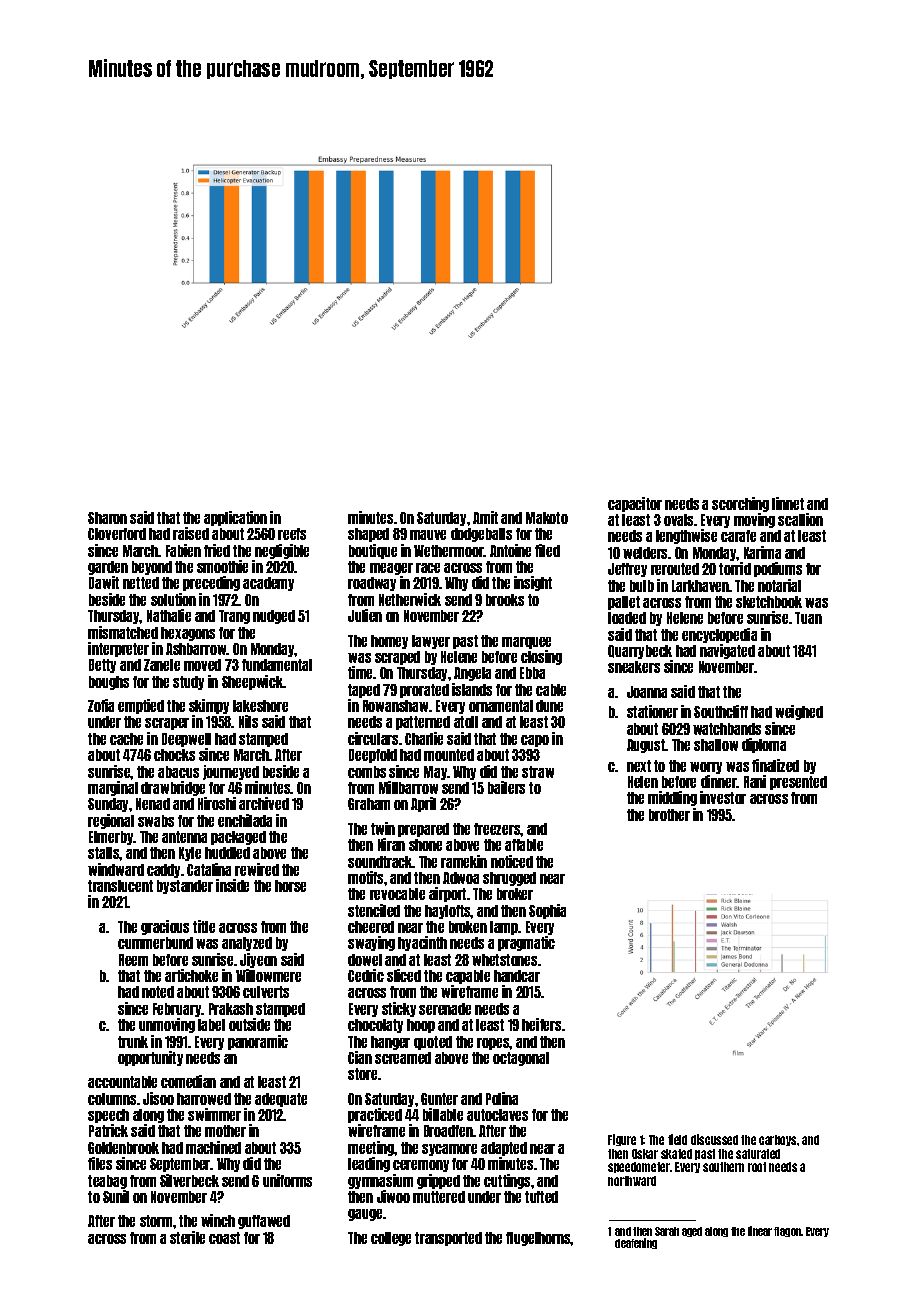 The width and height of the screenshot is (924, 1308). I want to click on serenade, so click(445, 1009).
